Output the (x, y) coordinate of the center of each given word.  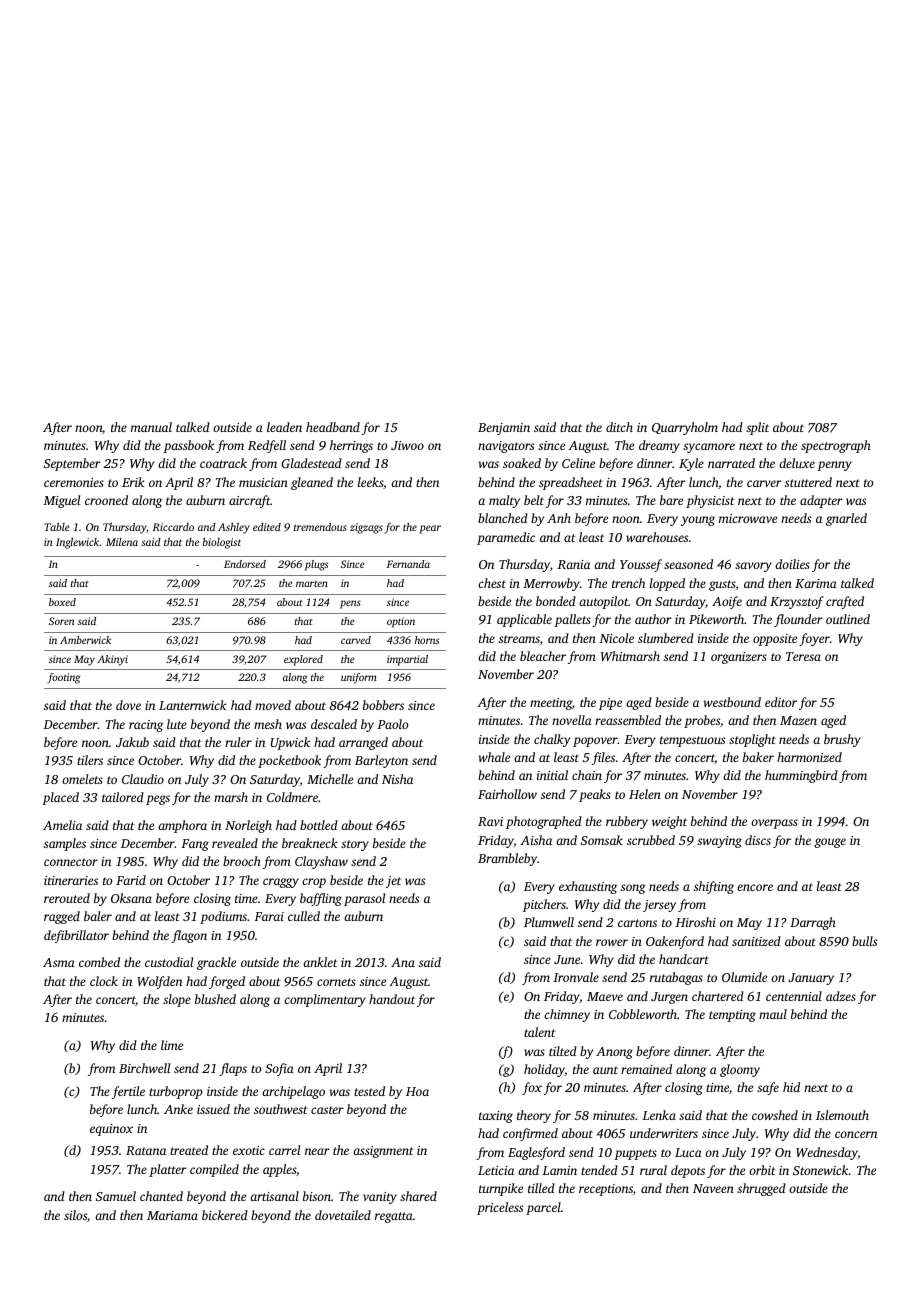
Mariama (172, 1215)
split (757, 428)
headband (333, 427)
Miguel (61, 501)
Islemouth (842, 1115)
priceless (500, 1208)
